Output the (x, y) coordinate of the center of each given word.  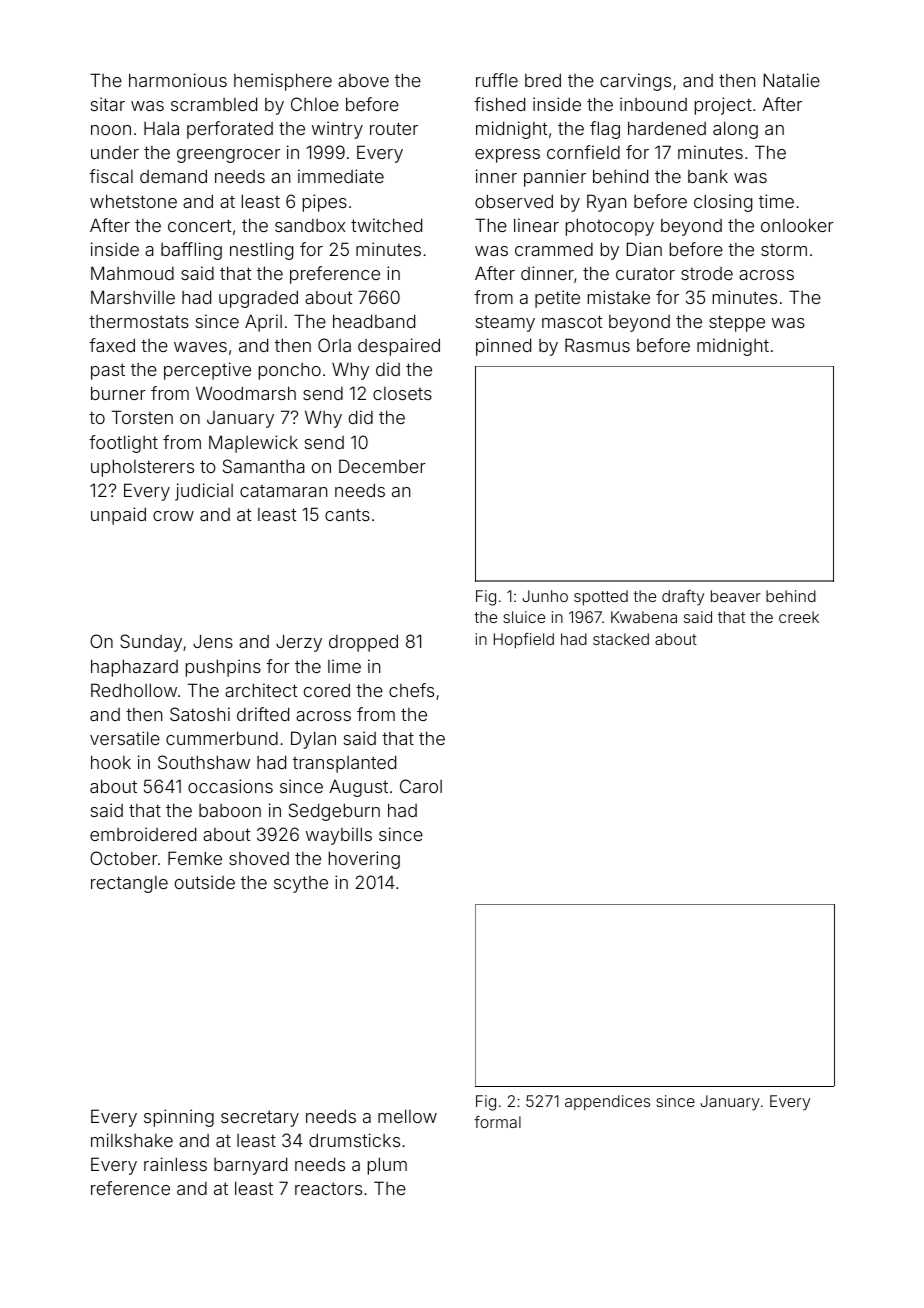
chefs (411, 690)
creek (799, 617)
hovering (364, 860)
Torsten (142, 417)
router (394, 128)
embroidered (143, 834)
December (382, 466)
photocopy (610, 227)
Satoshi (200, 714)
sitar (108, 104)
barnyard (250, 1166)
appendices (607, 1103)
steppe (737, 323)
